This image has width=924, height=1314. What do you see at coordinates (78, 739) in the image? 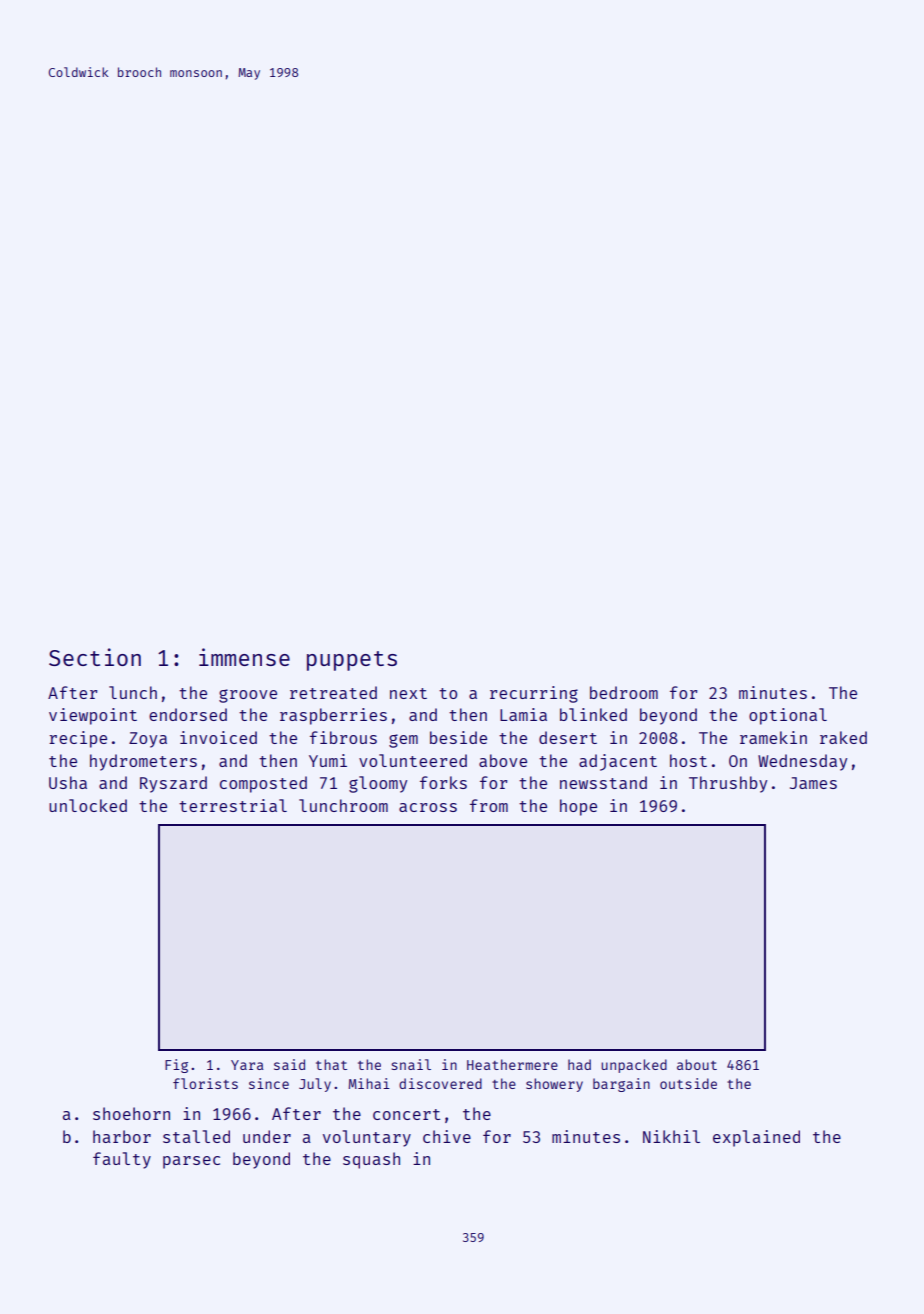
I see `recipe` at bounding box center [78, 739].
